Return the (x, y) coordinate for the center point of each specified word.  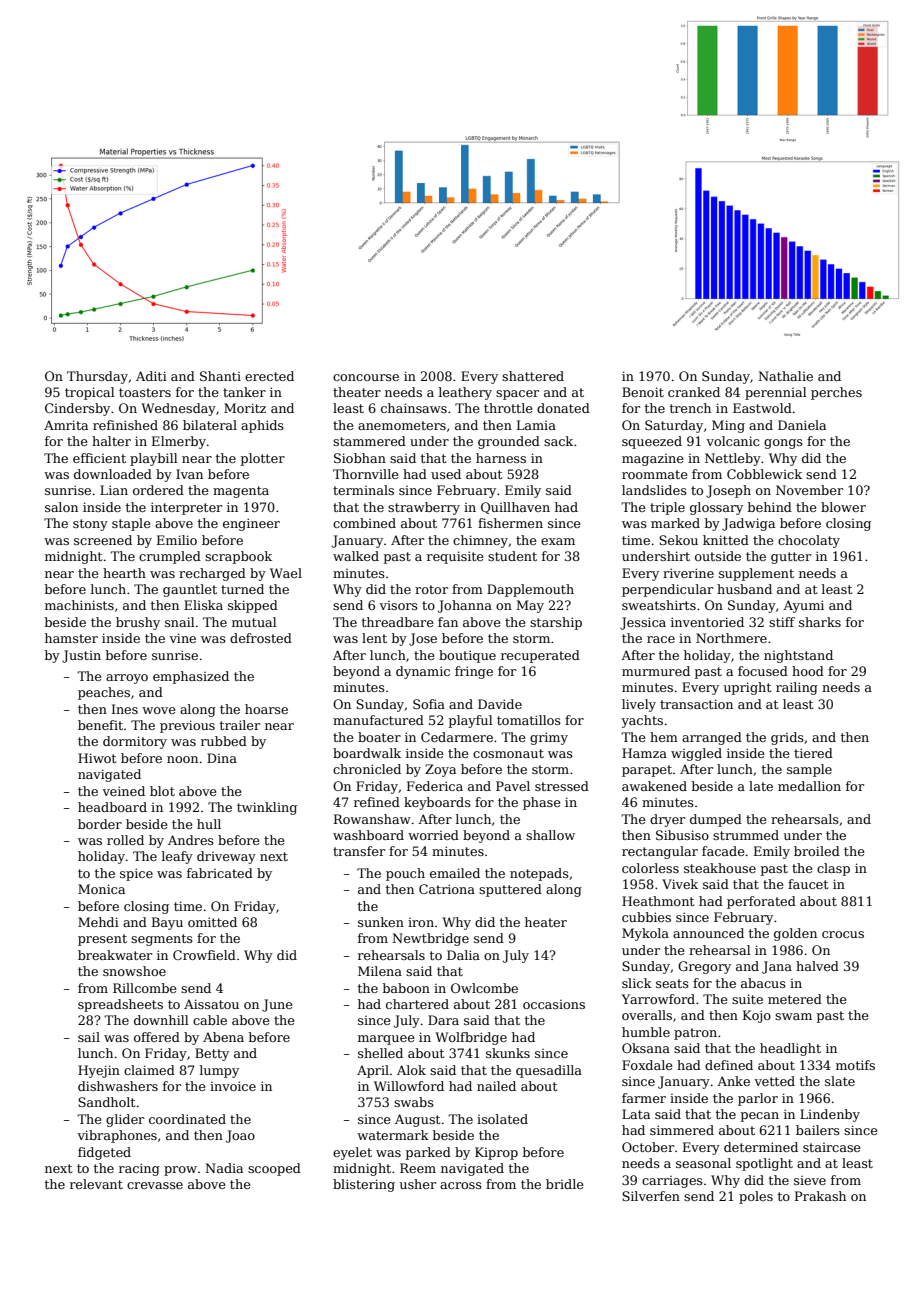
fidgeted (104, 1153)
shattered (533, 376)
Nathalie (785, 376)
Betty (212, 1054)
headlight (790, 1049)
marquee (386, 1040)
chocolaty (809, 541)
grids (787, 738)
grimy (549, 738)
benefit (100, 725)
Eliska (203, 605)
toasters (145, 392)
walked (356, 556)
